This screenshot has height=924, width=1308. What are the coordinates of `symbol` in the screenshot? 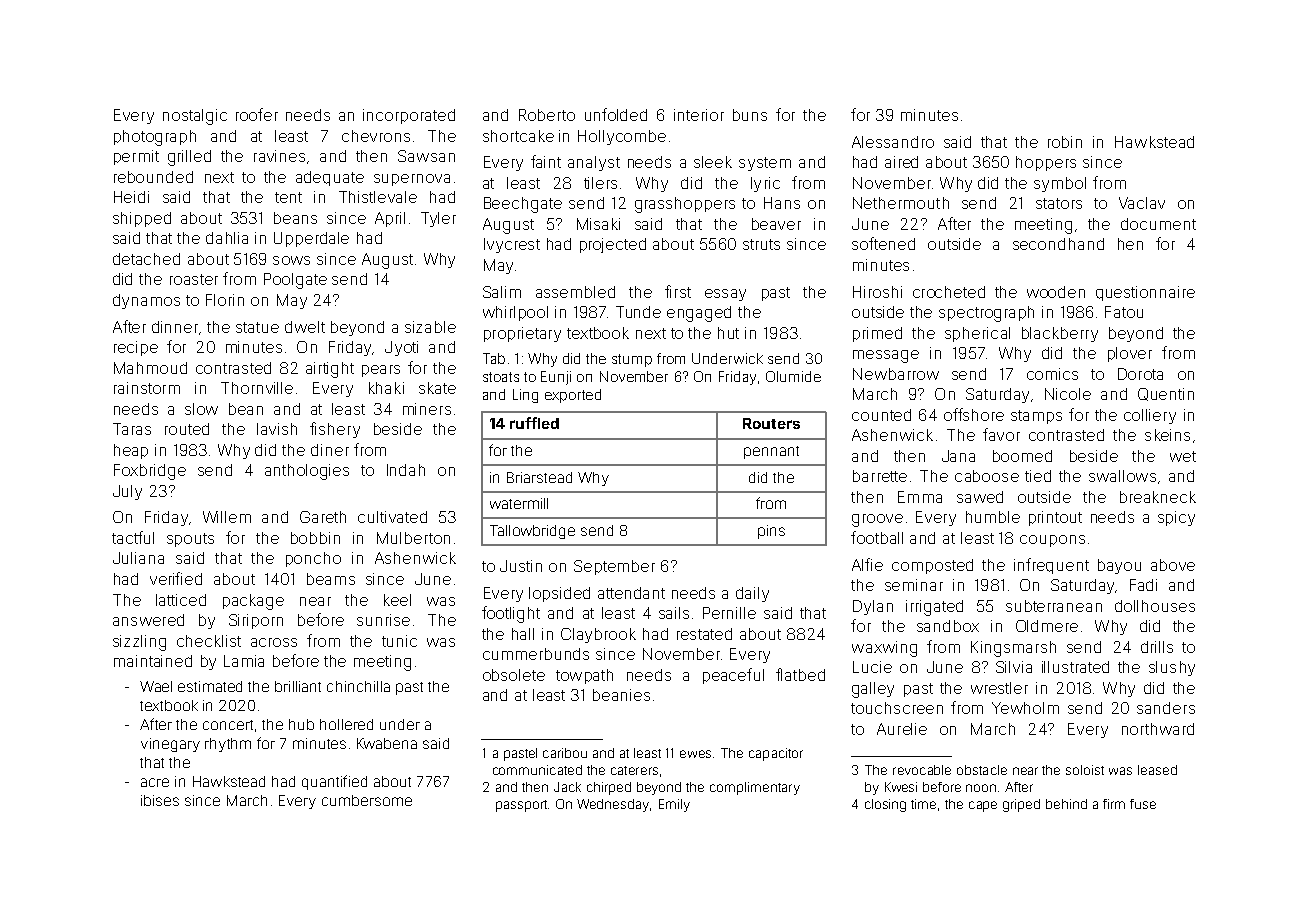 It's located at (1060, 184).
